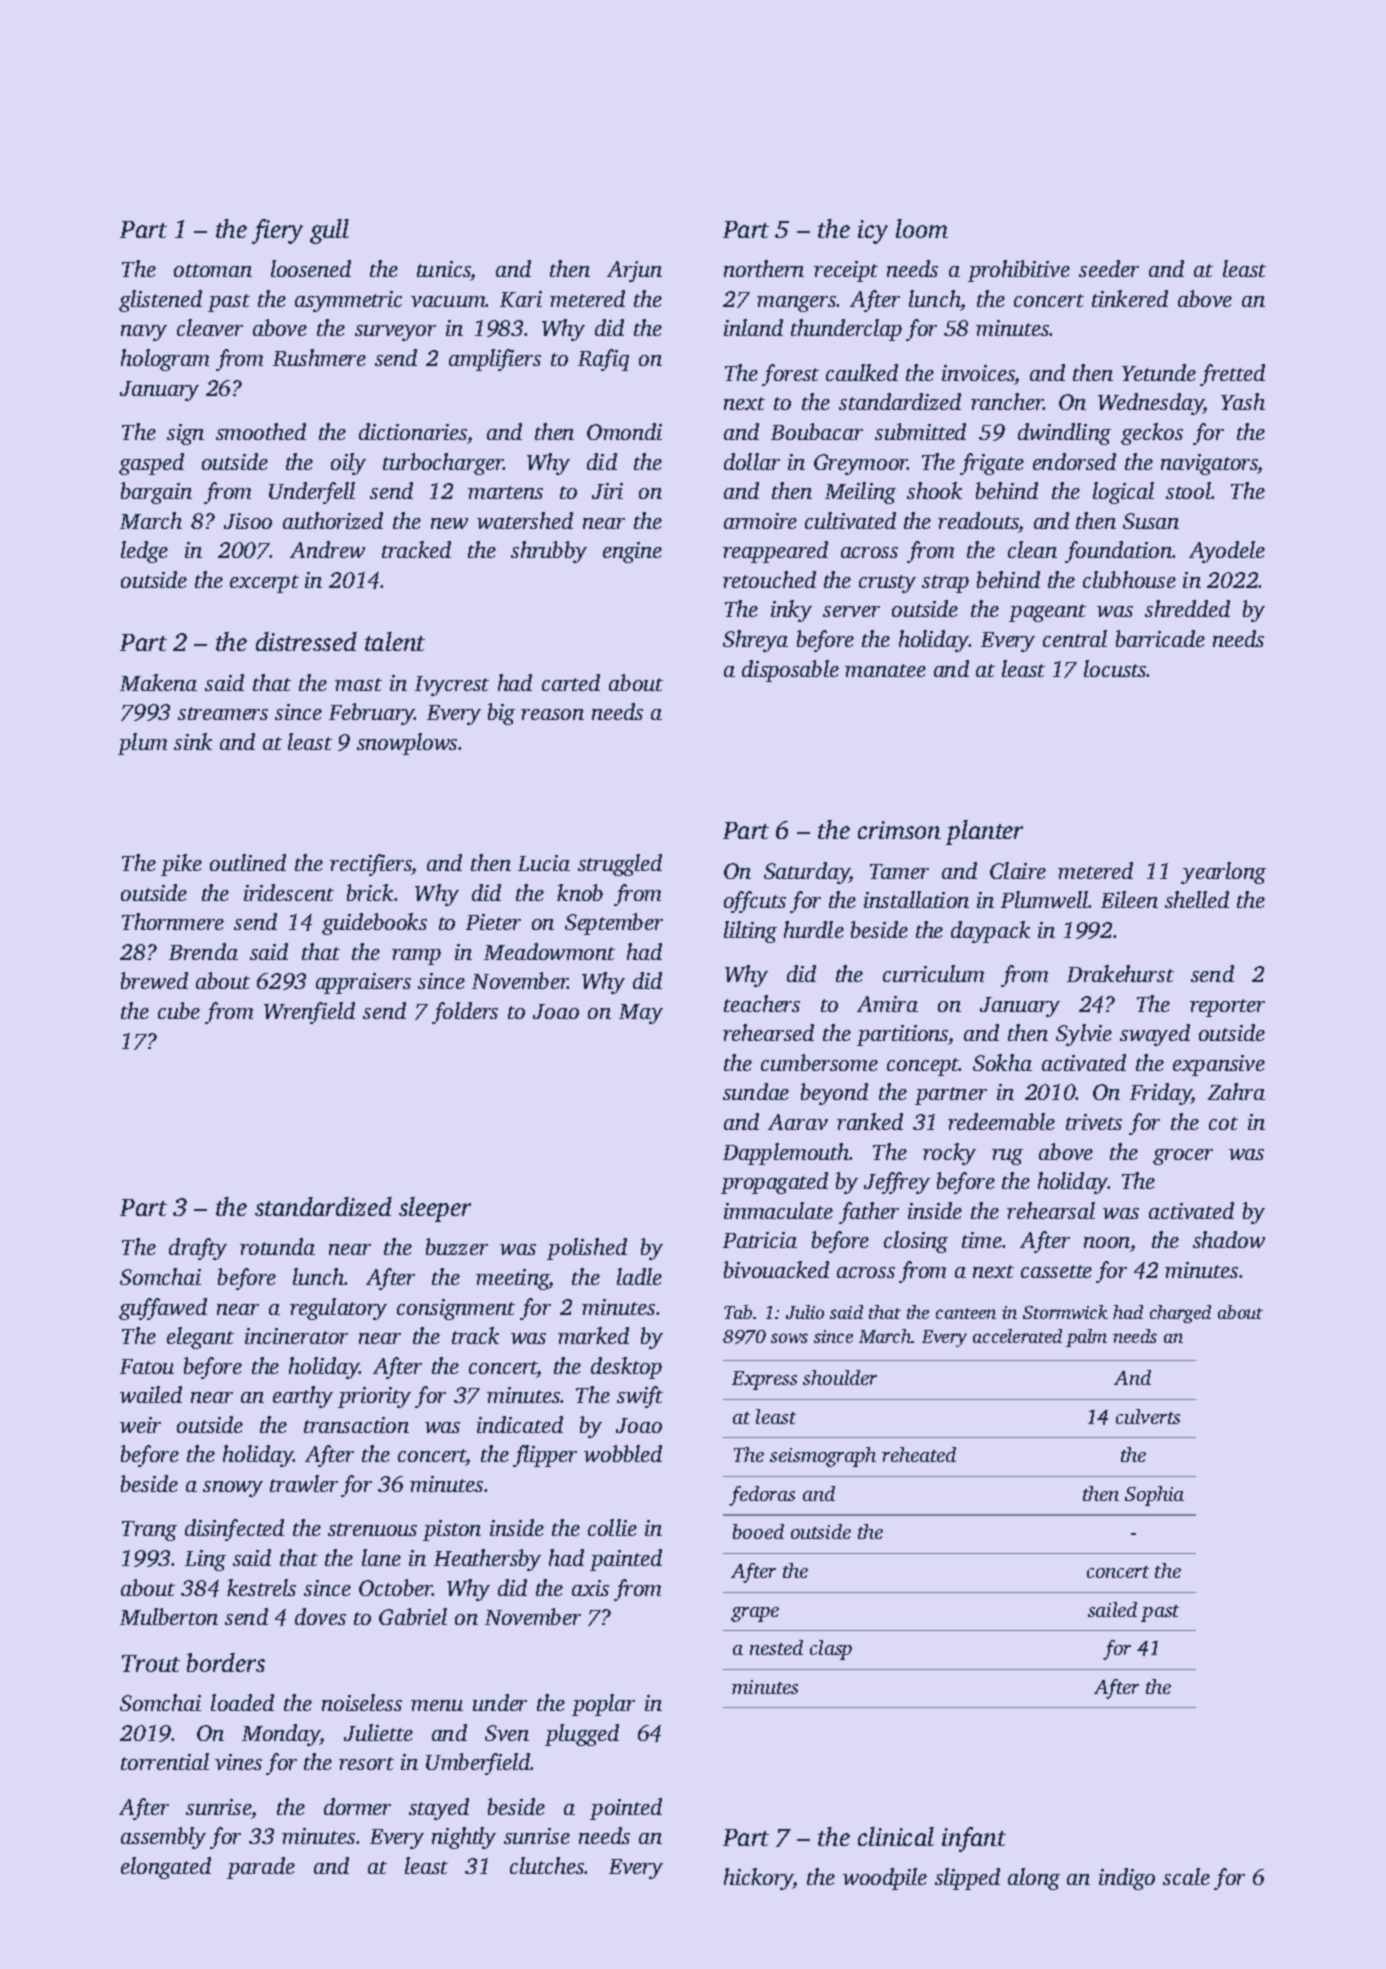 The height and width of the image is (1969, 1386). Describe the element at coordinates (213, 270) in the image. I see `ottoman` at that location.
